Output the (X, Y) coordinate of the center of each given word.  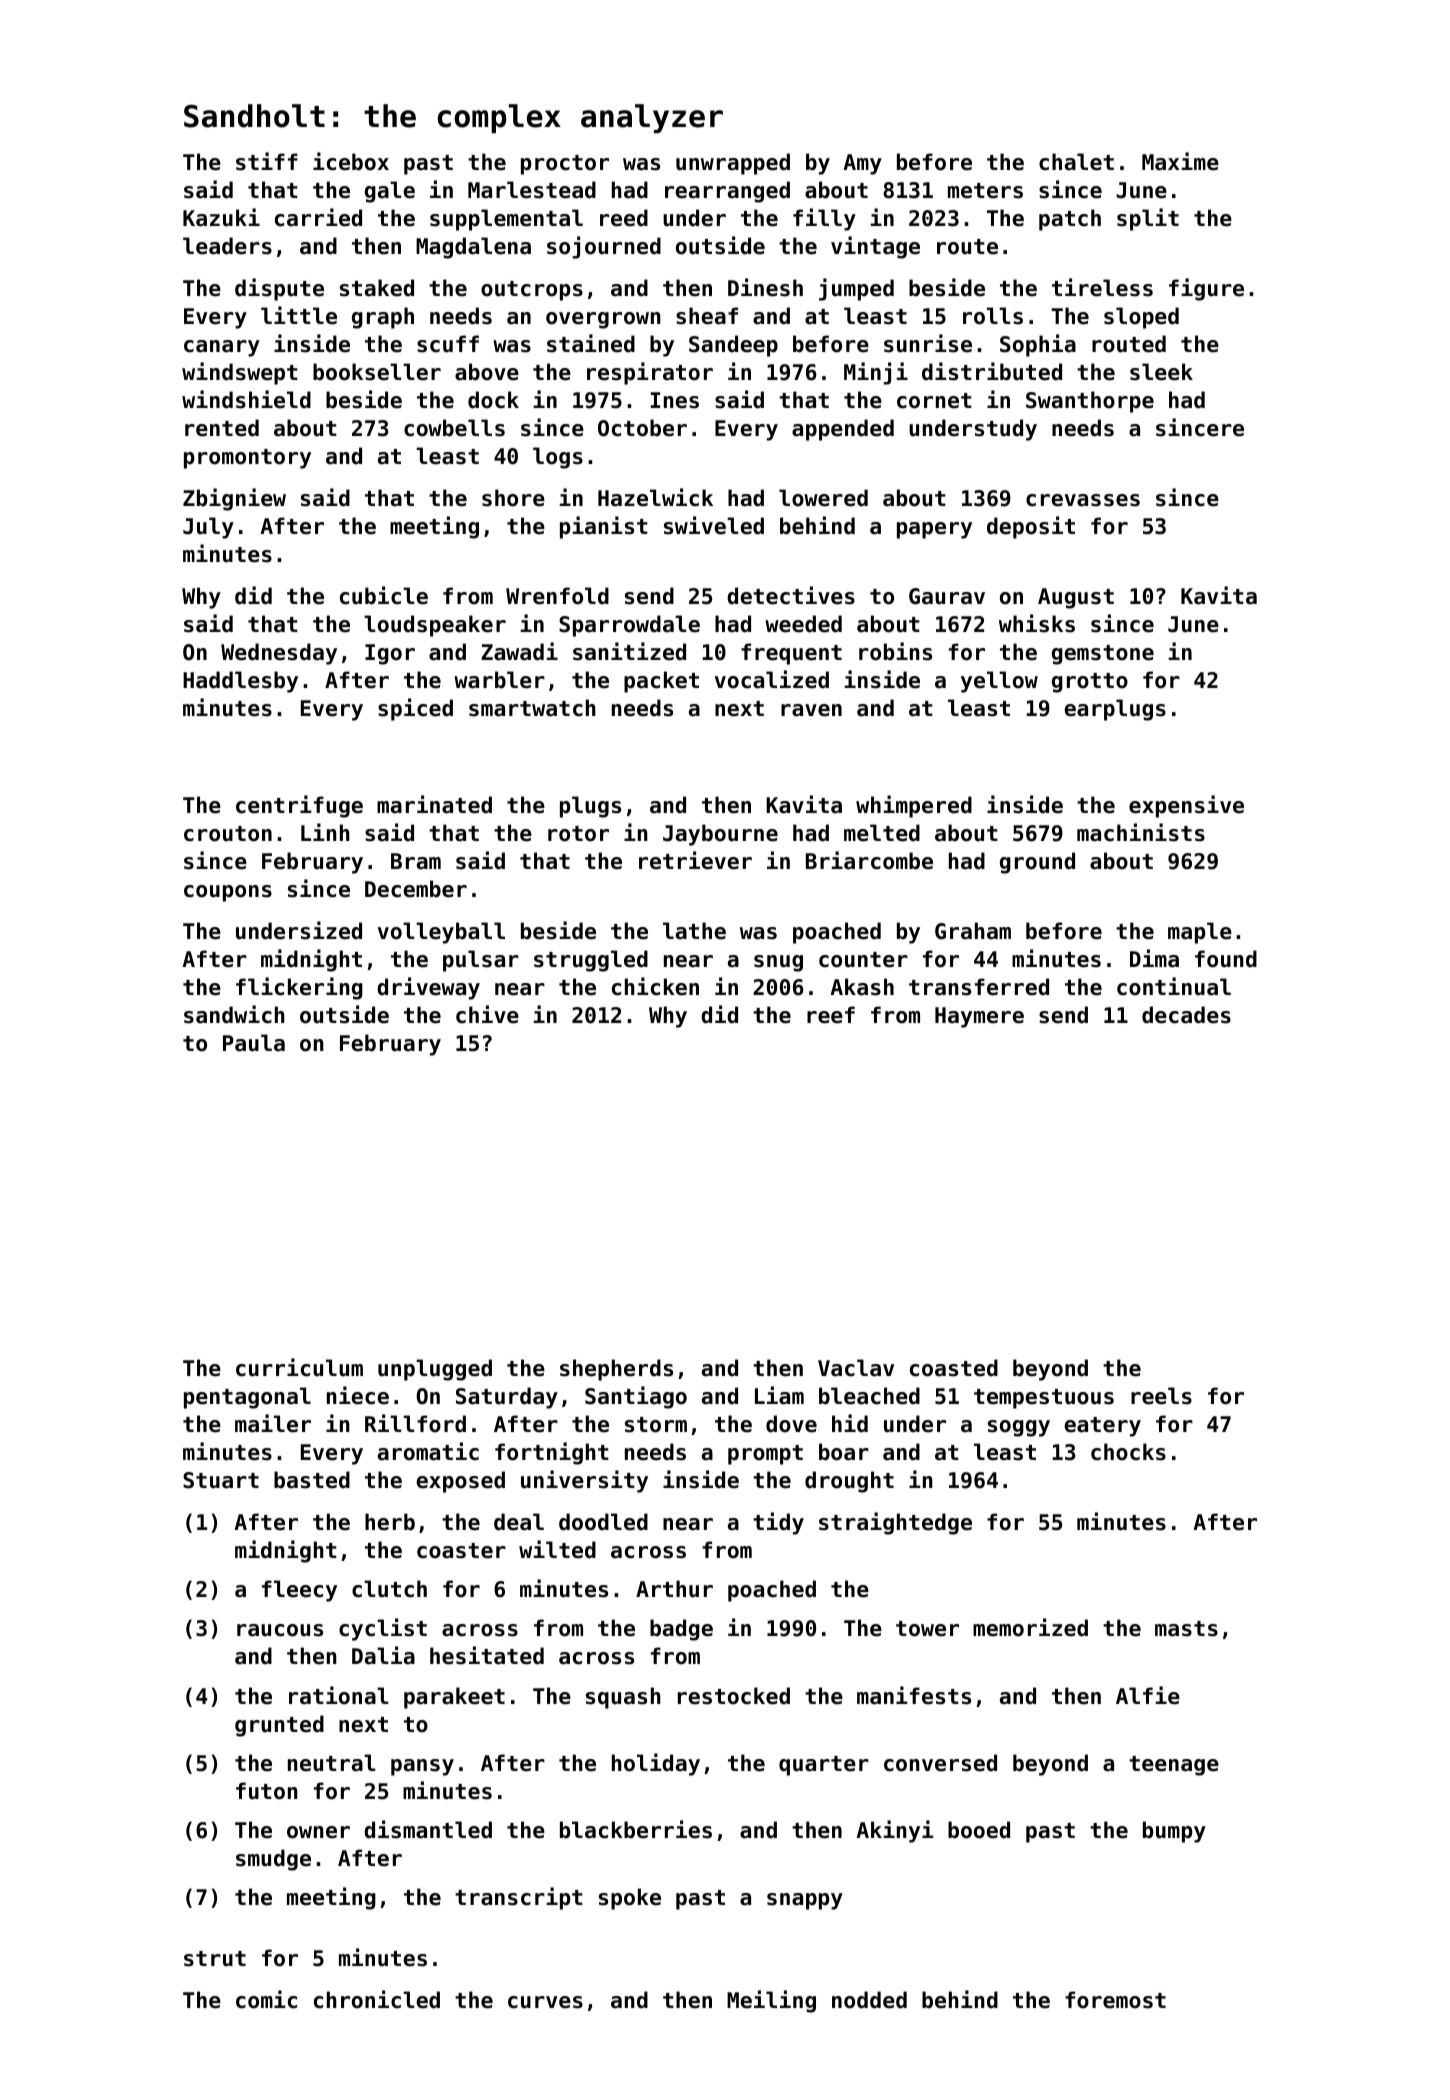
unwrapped (733, 164)
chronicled (377, 1999)
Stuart (221, 1480)
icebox (351, 161)
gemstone (1103, 655)
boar (844, 1452)
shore (513, 498)
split (1148, 219)
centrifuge (299, 806)
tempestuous (1044, 1399)
